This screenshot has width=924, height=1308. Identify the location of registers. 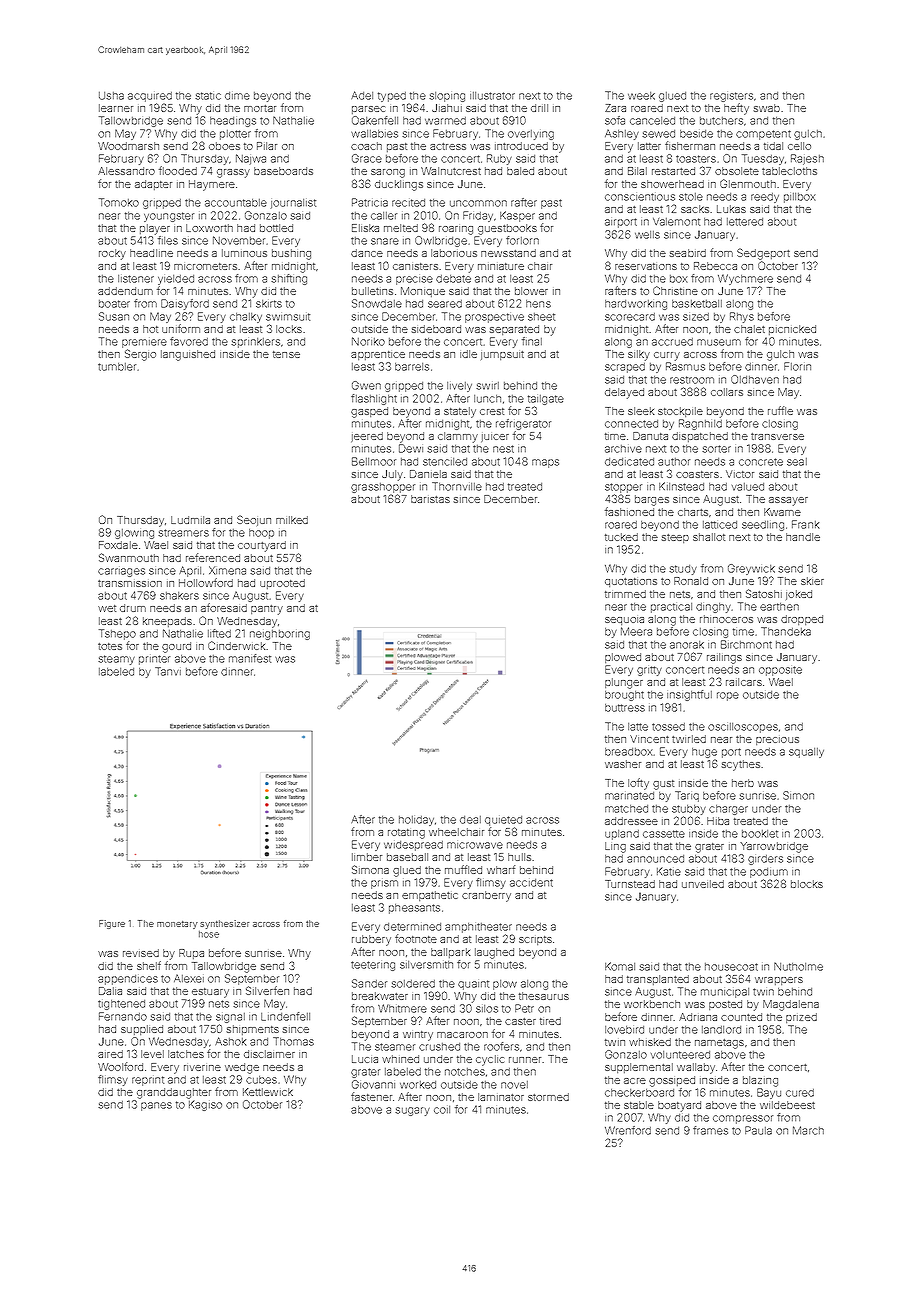
(731, 97).
